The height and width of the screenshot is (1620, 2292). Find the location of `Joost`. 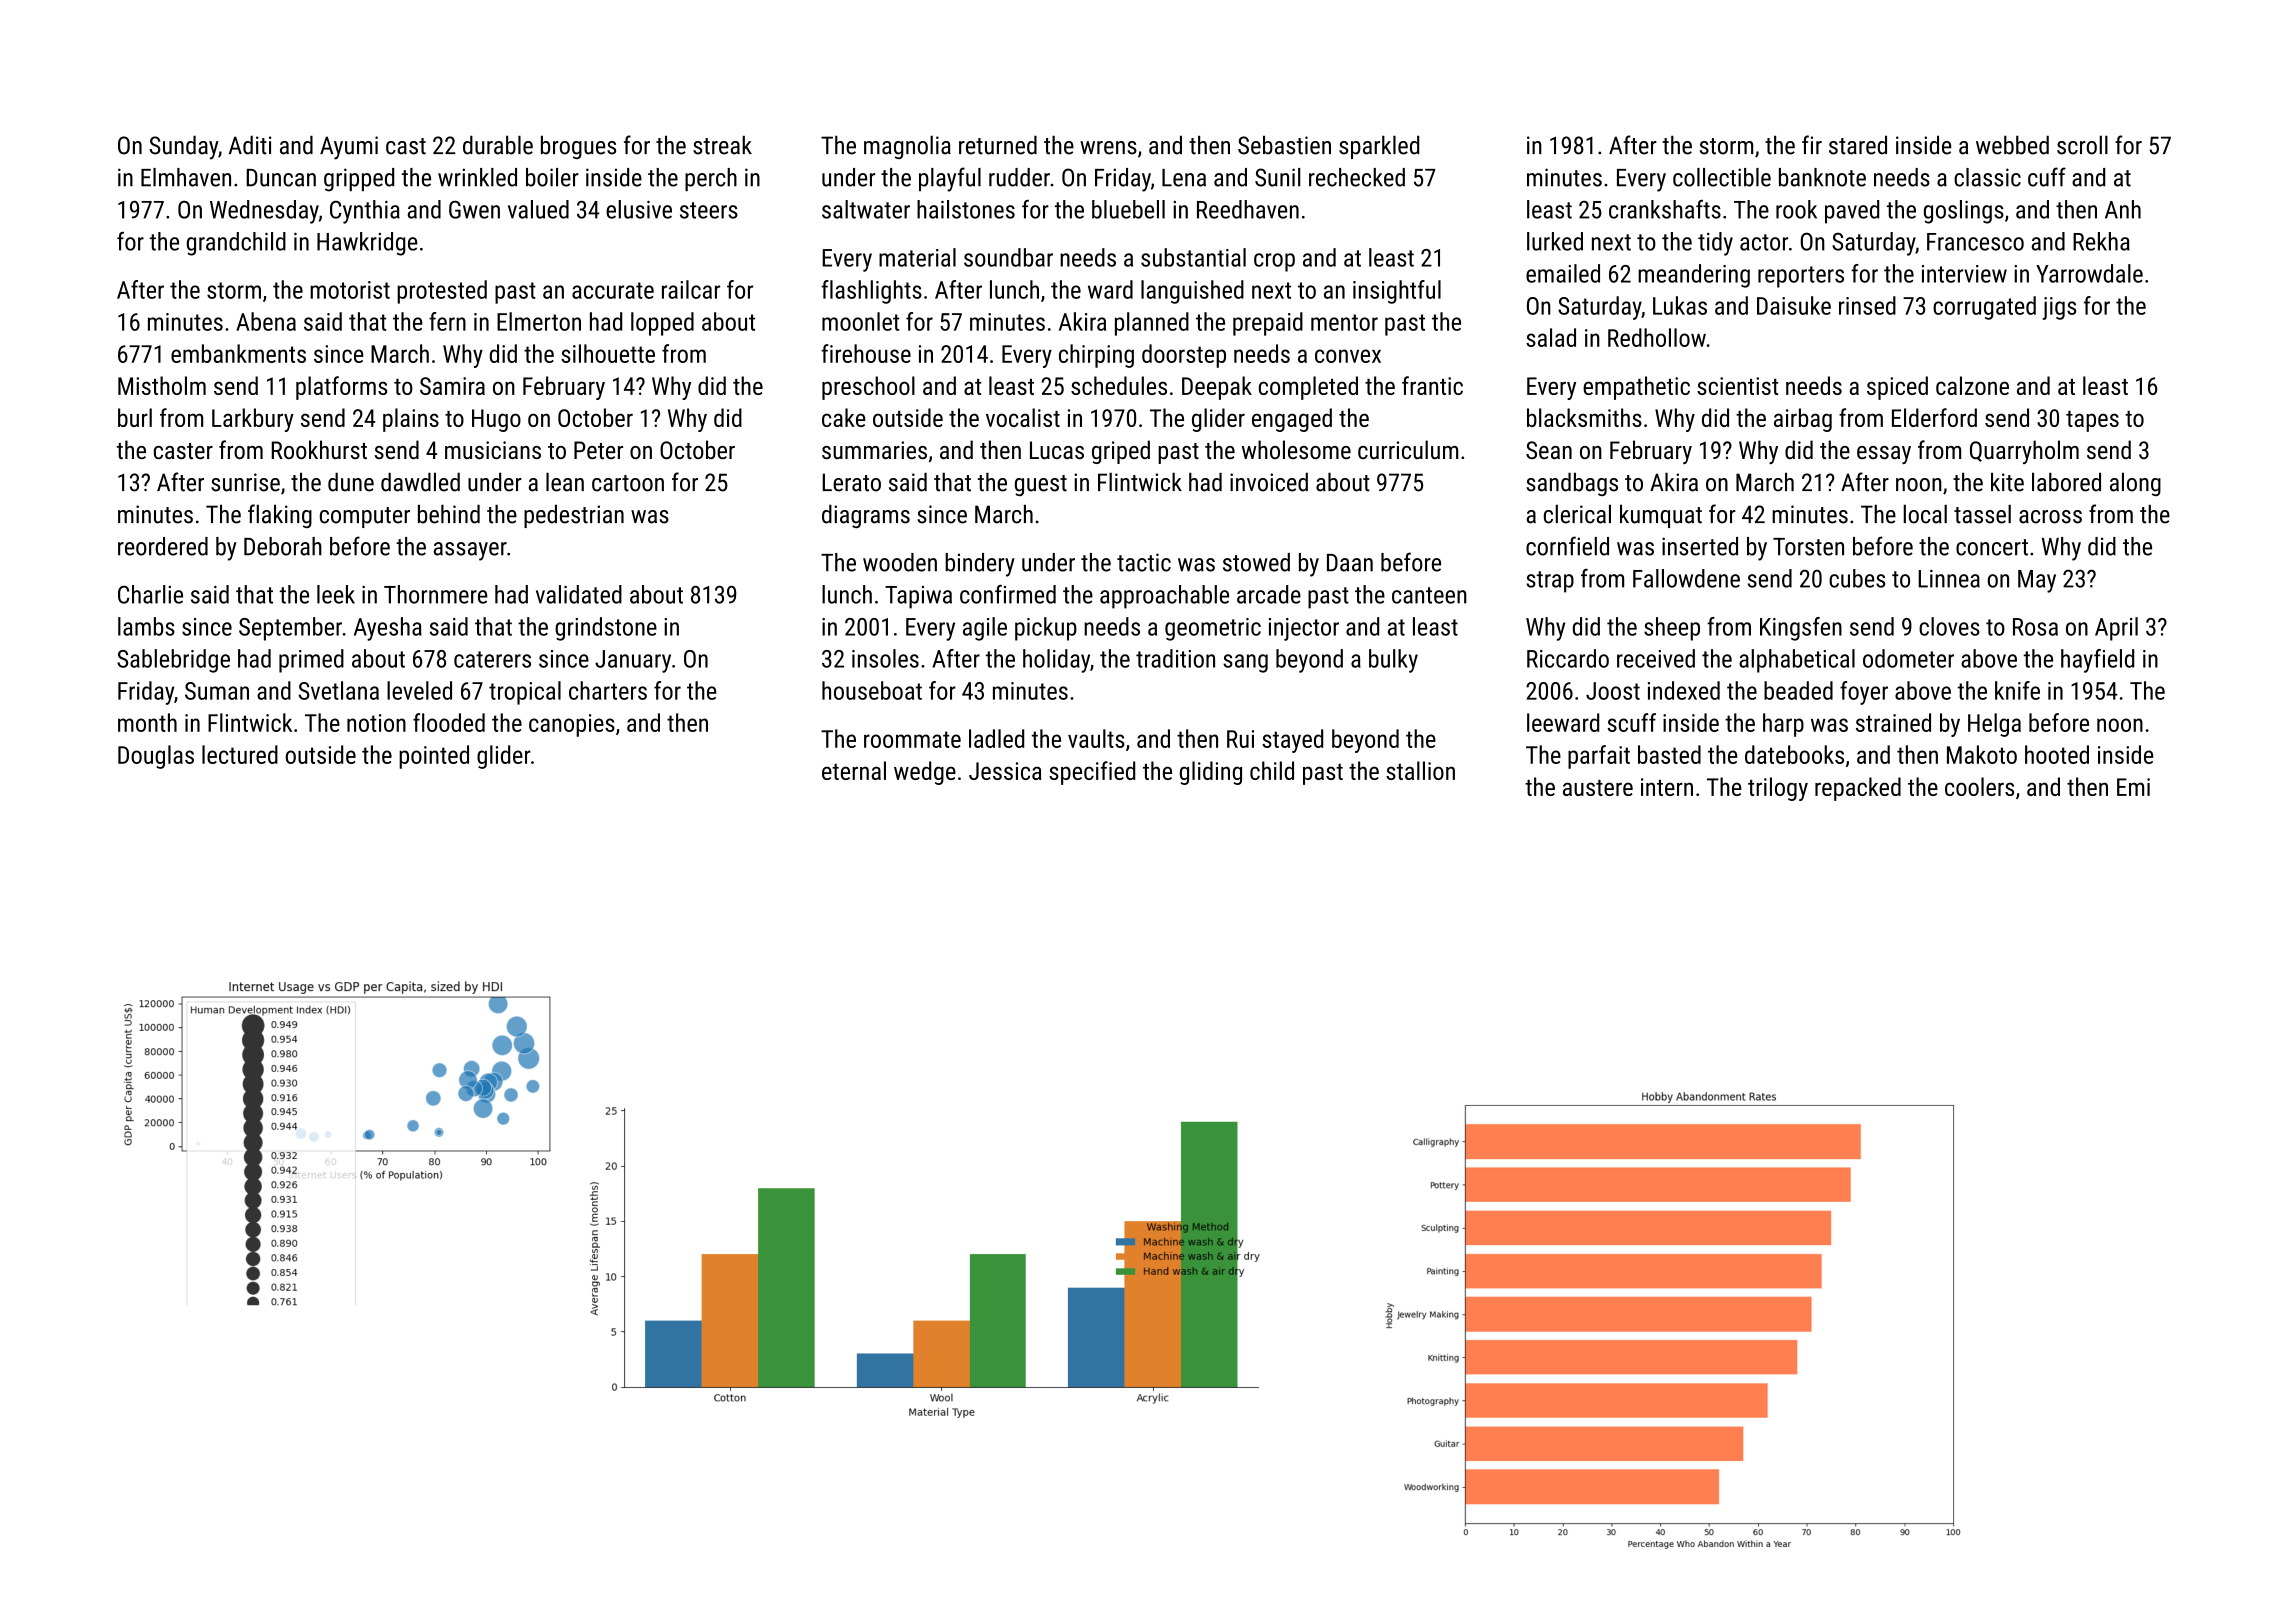

Joost is located at coordinates (1613, 691).
